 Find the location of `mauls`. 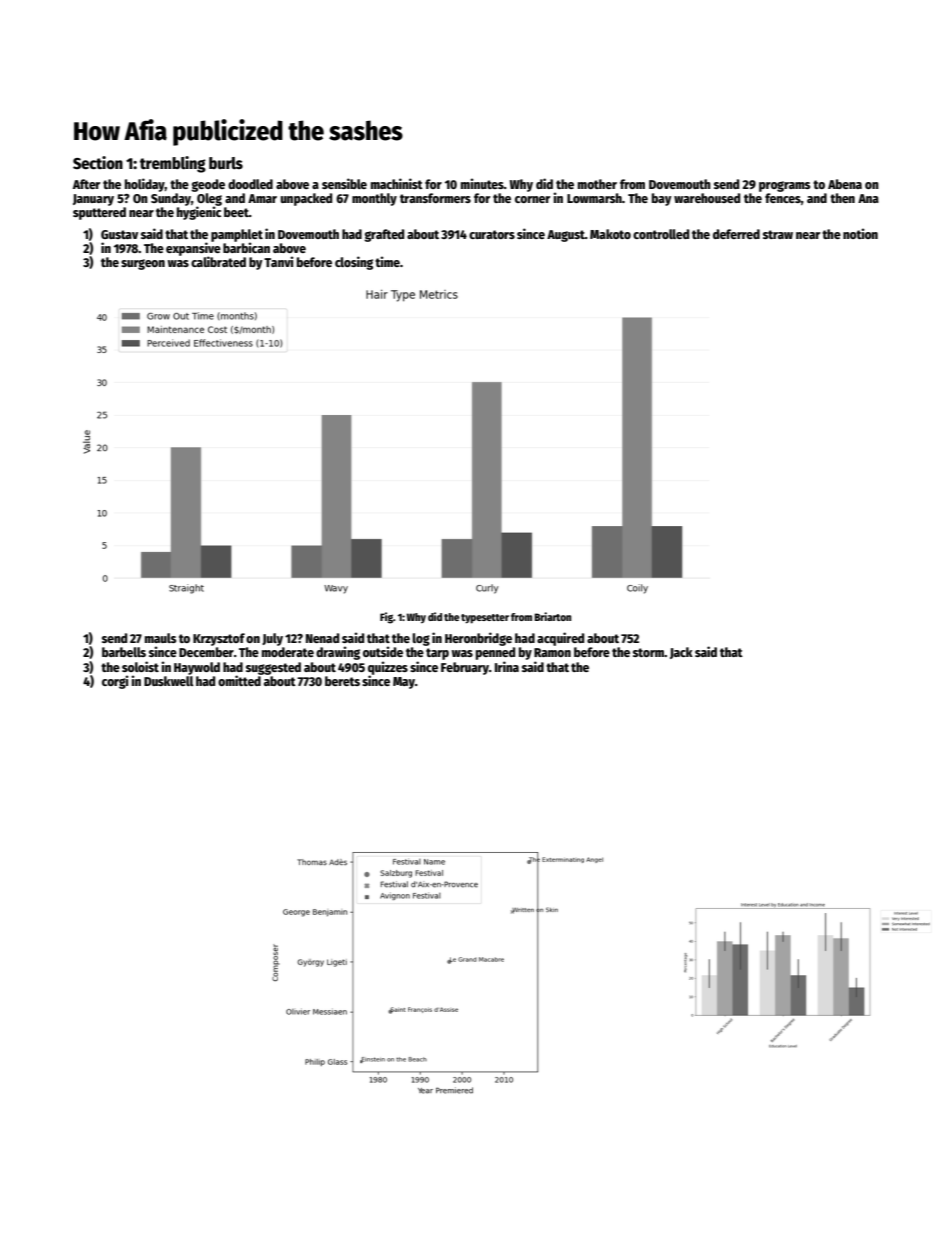

mauls is located at coordinates (160, 638).
